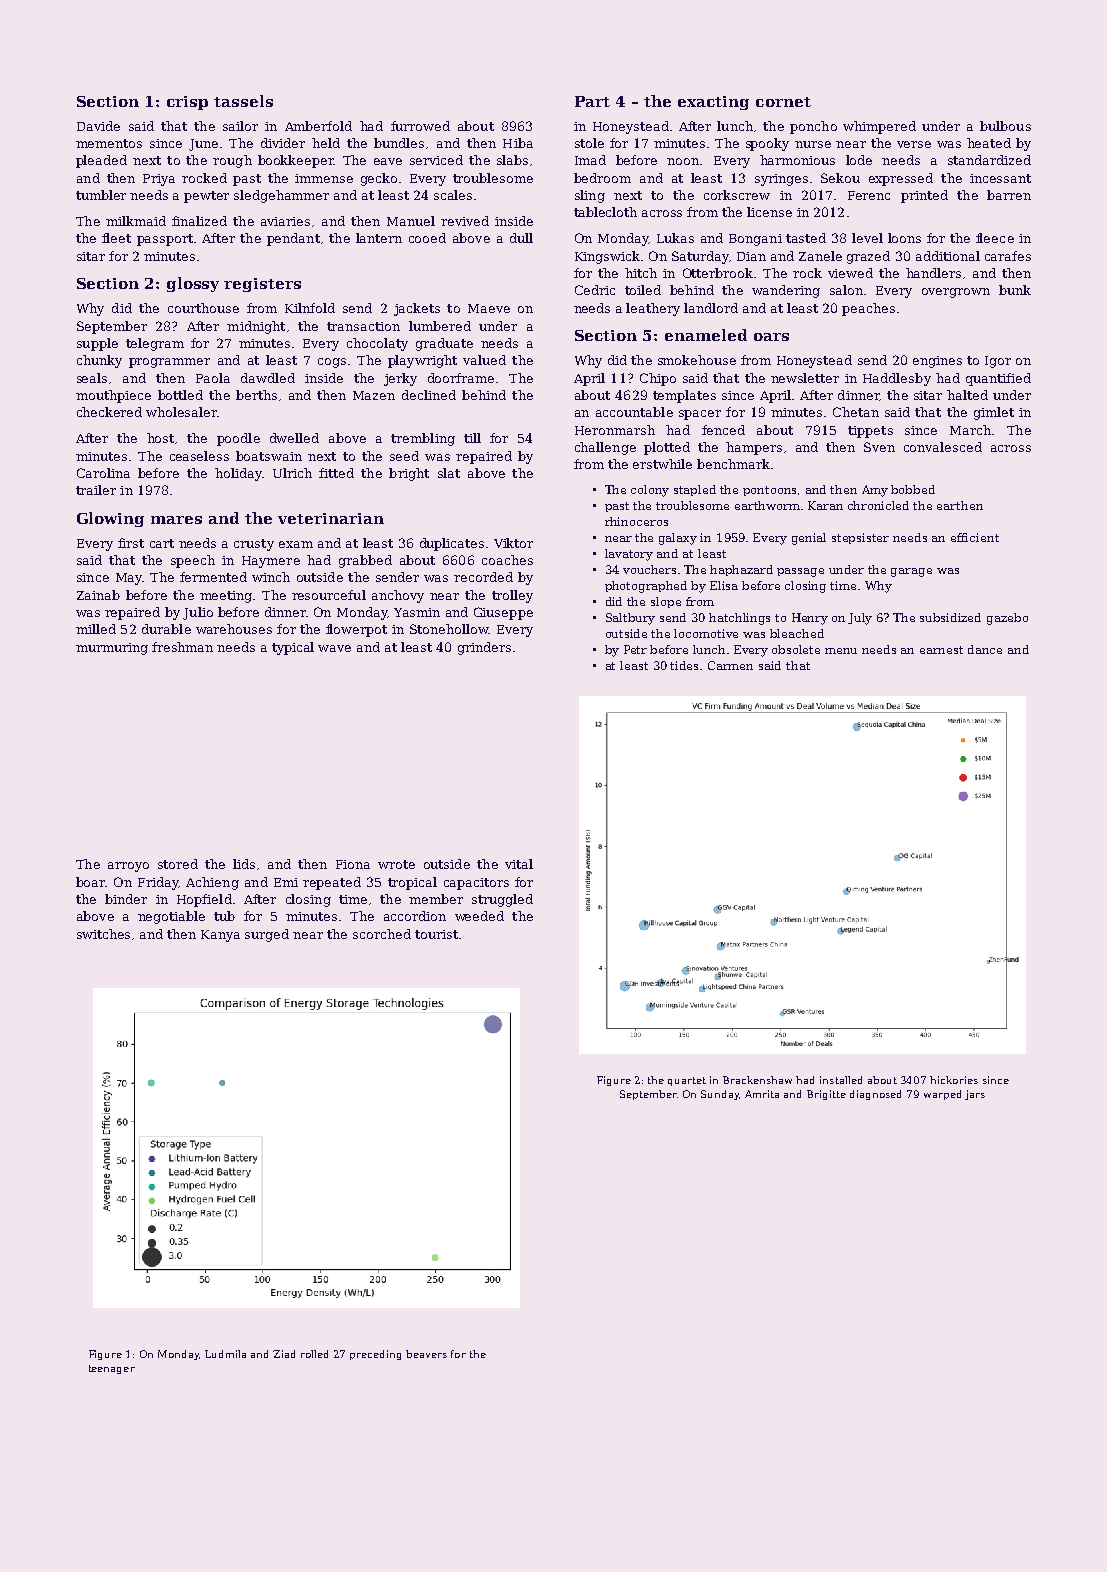 Image resolution: width=1107 pixels, height=1572 pixels. What do you see at coordinates (244, 864) in the page?
I see `lids` at bounding box center [244, 864].
